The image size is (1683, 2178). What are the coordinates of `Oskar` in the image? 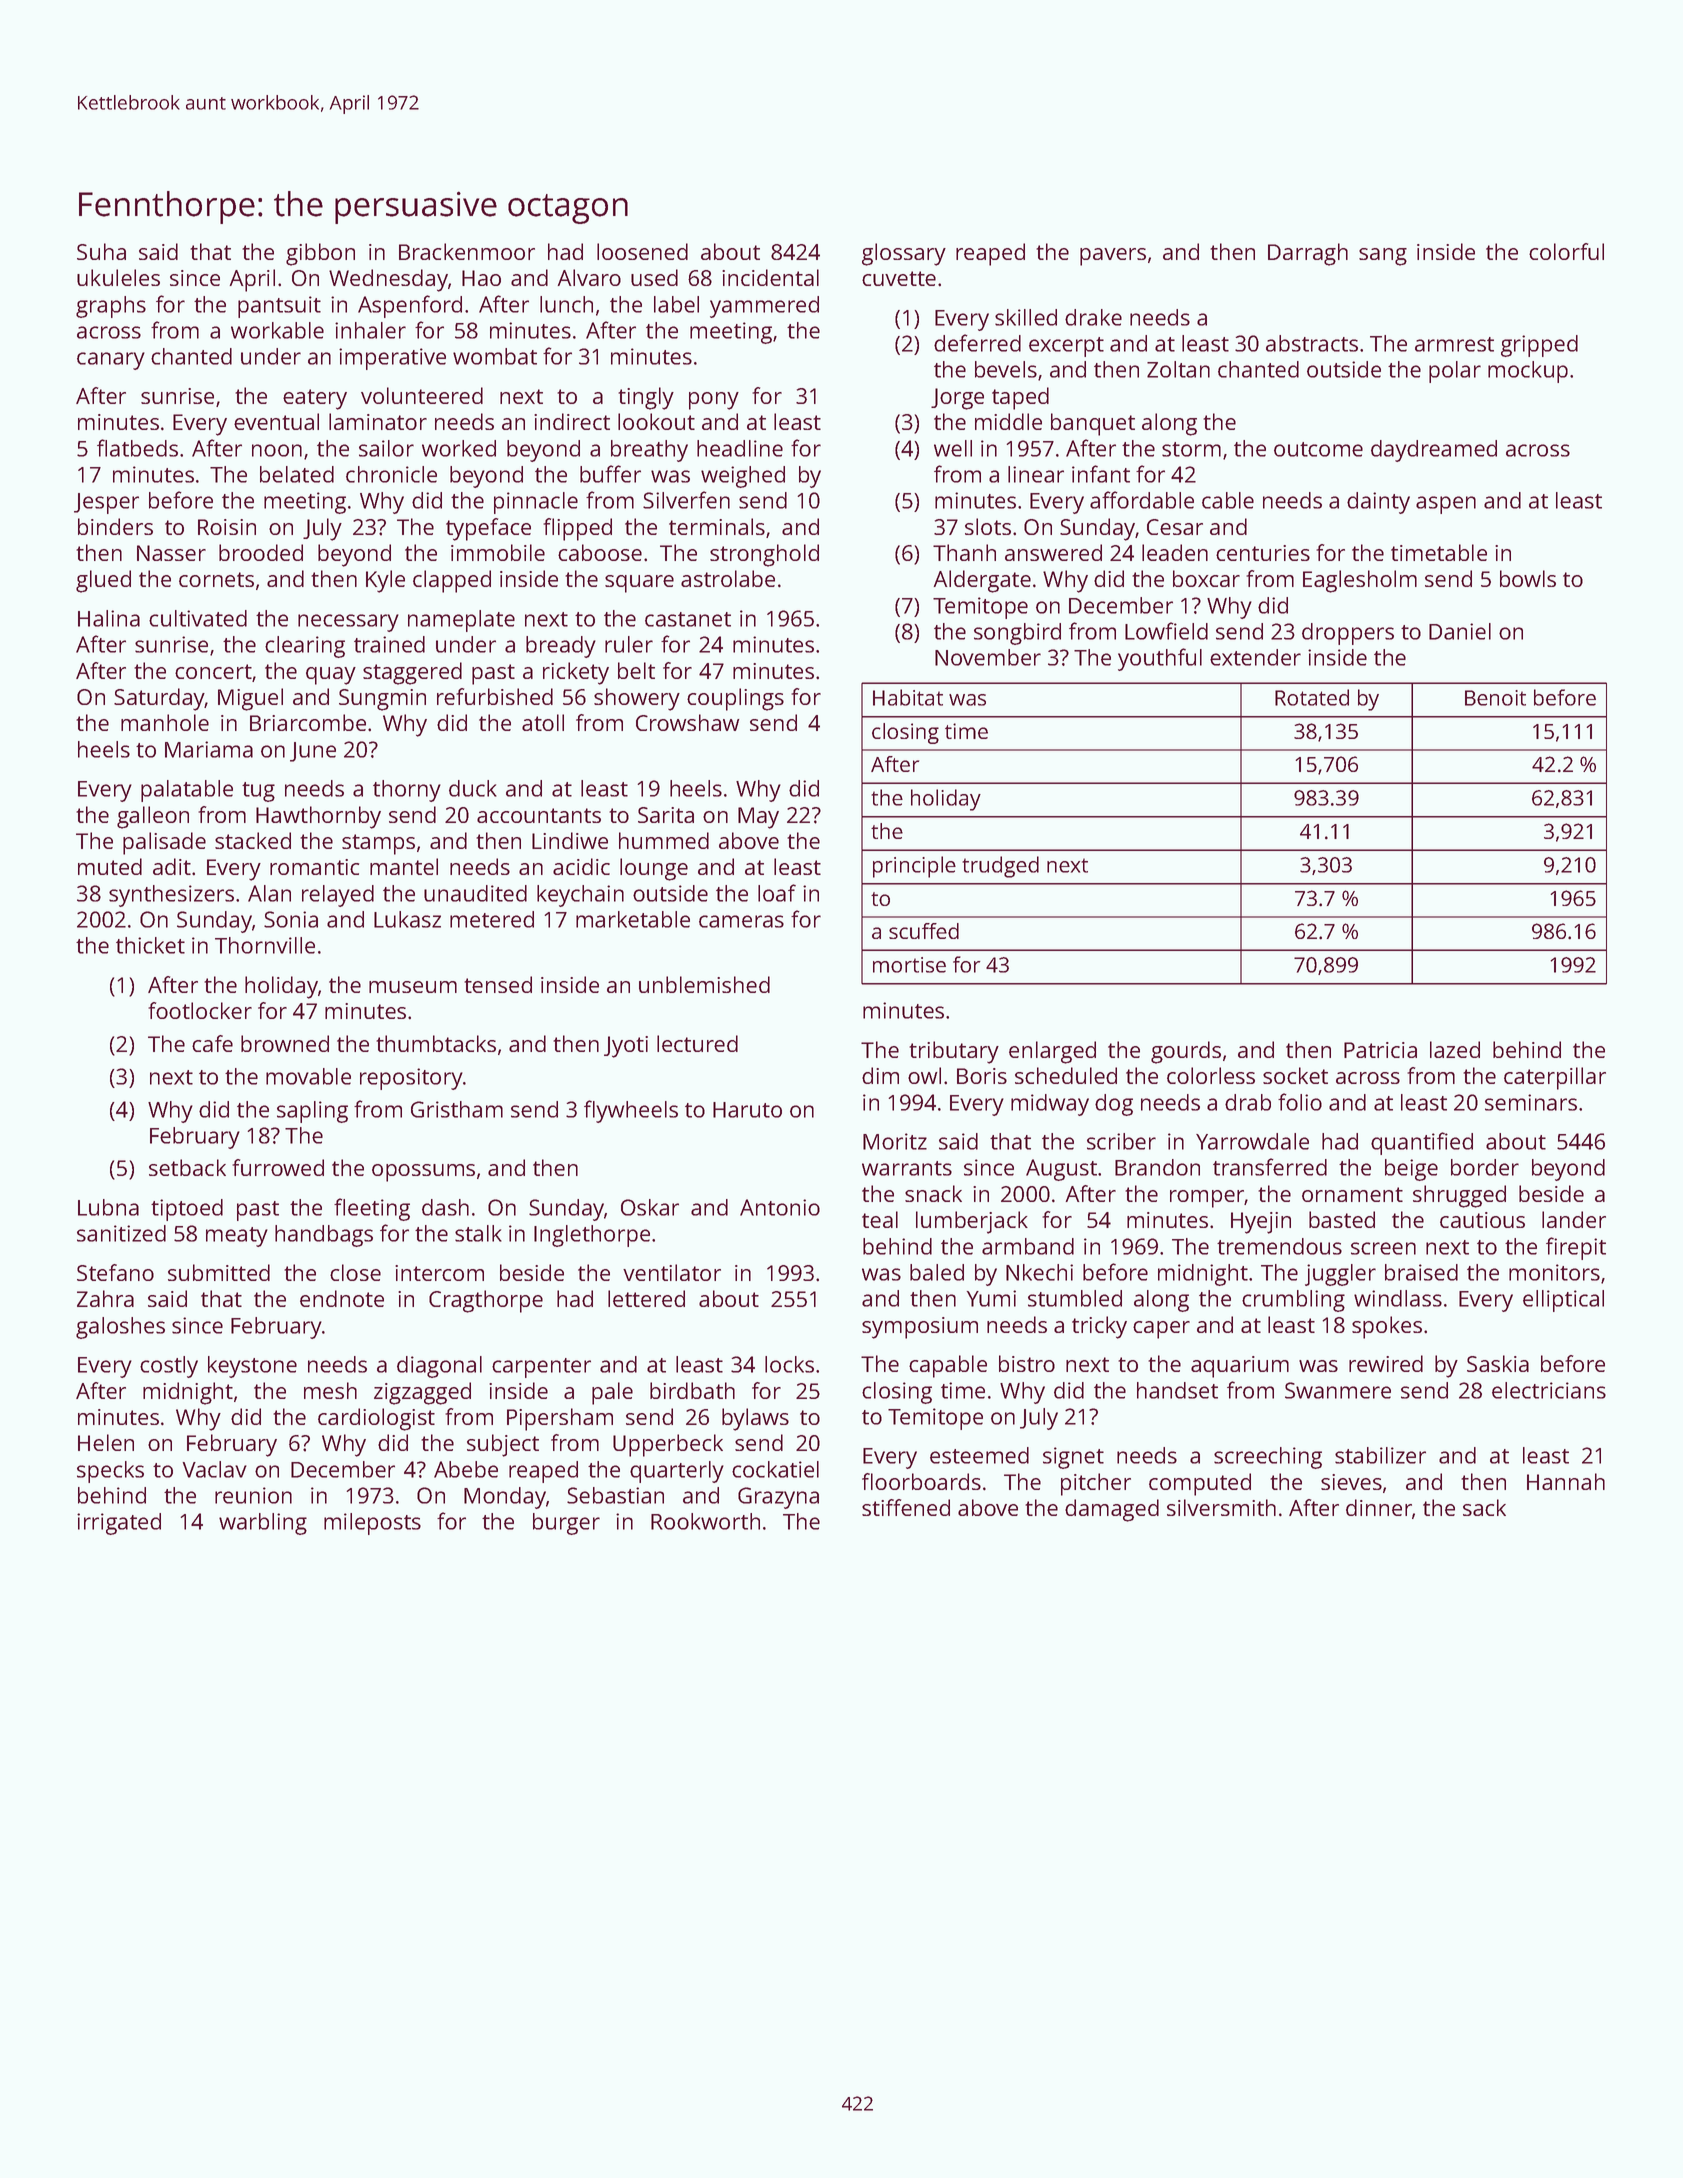 It's located at (650, 1207).
